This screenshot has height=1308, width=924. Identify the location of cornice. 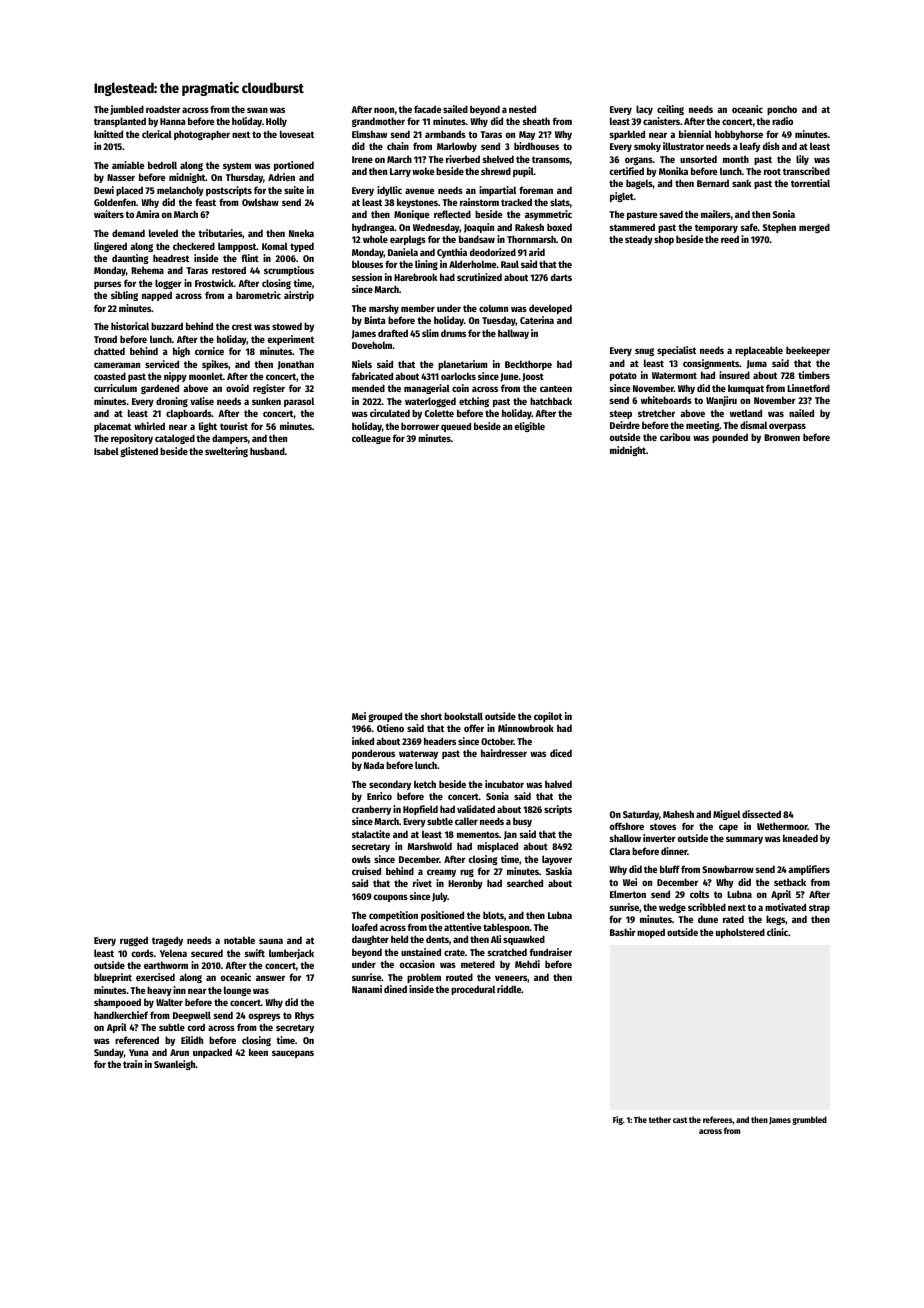
(209, 351).
